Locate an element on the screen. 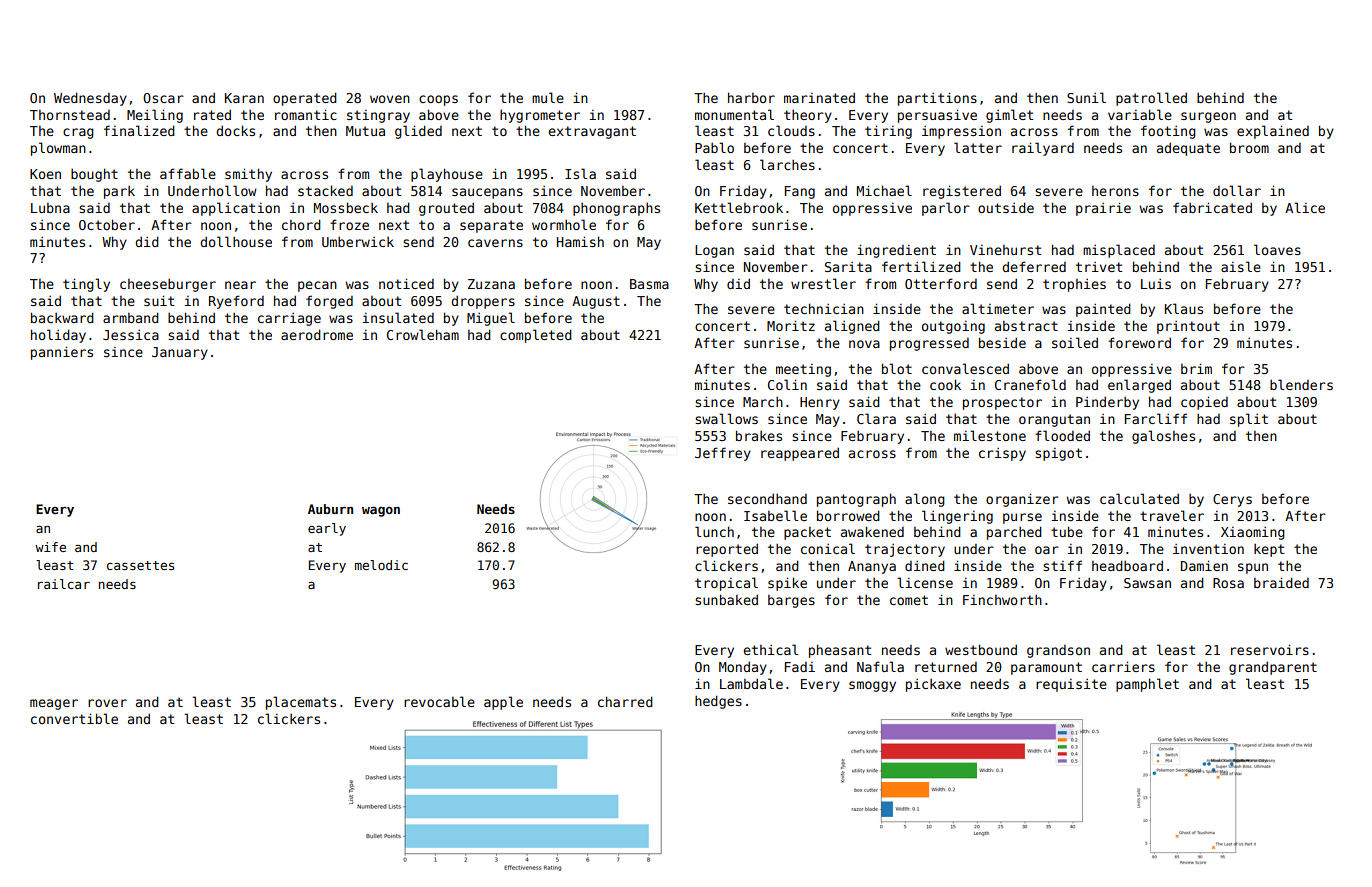 This screenshot has height=887, width=1372. Farcliff is located at coordinates (1156, 418).
